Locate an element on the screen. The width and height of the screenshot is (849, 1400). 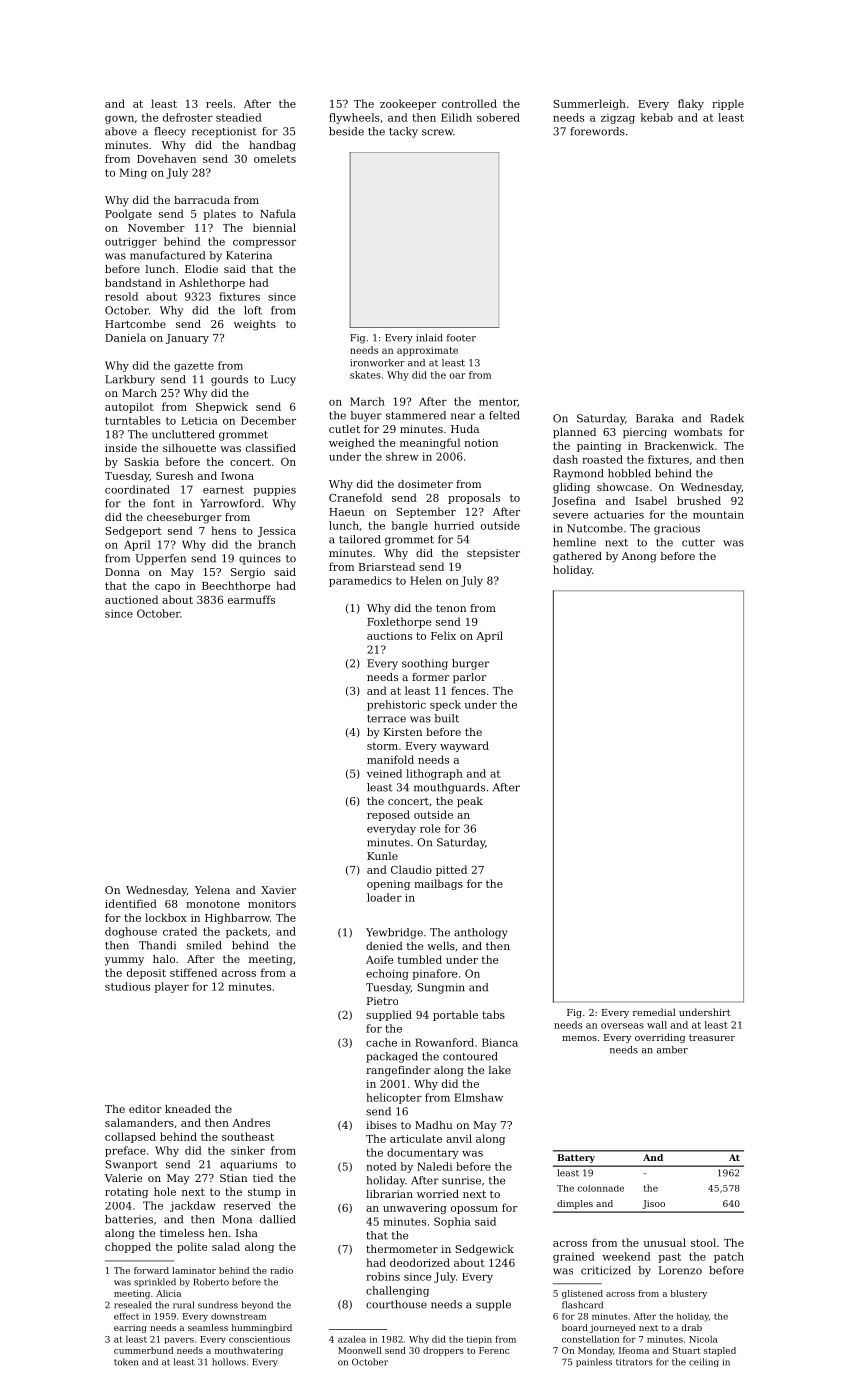
pitted is located at coordinates (451, 870).
